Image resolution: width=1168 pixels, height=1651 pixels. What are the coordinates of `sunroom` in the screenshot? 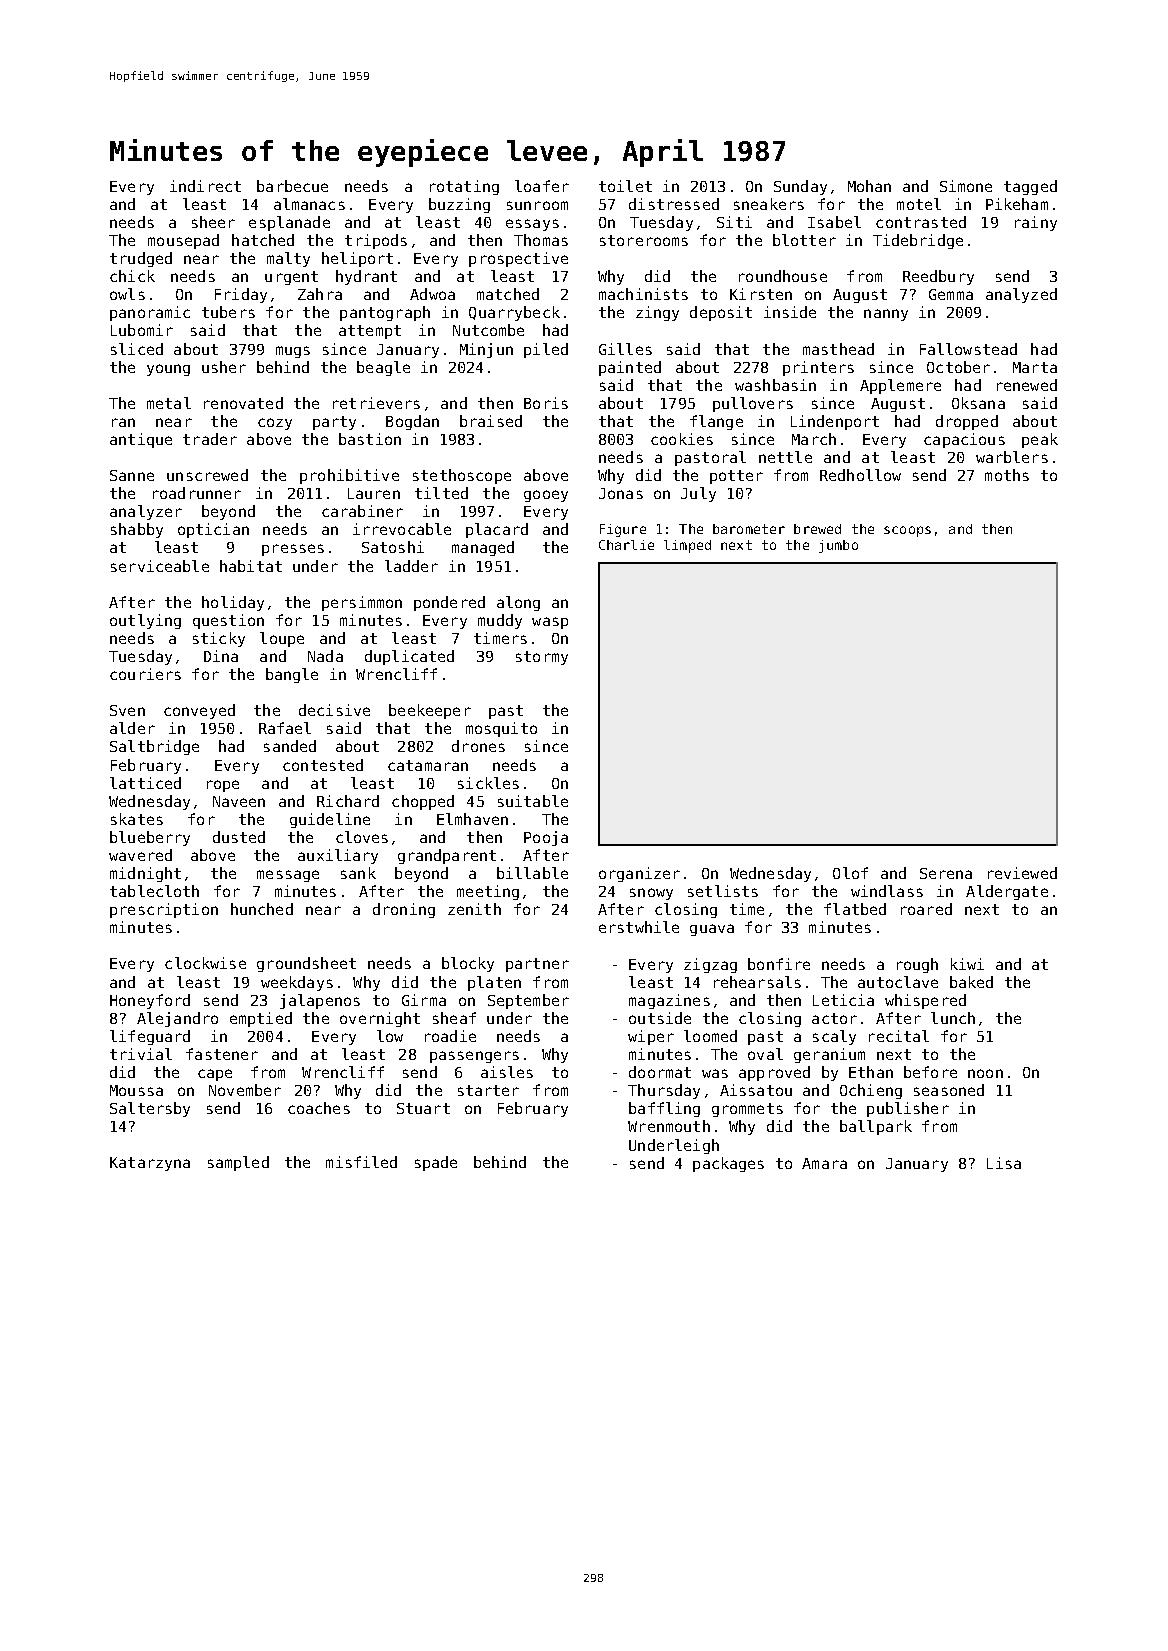 It's located at (537, 205).
